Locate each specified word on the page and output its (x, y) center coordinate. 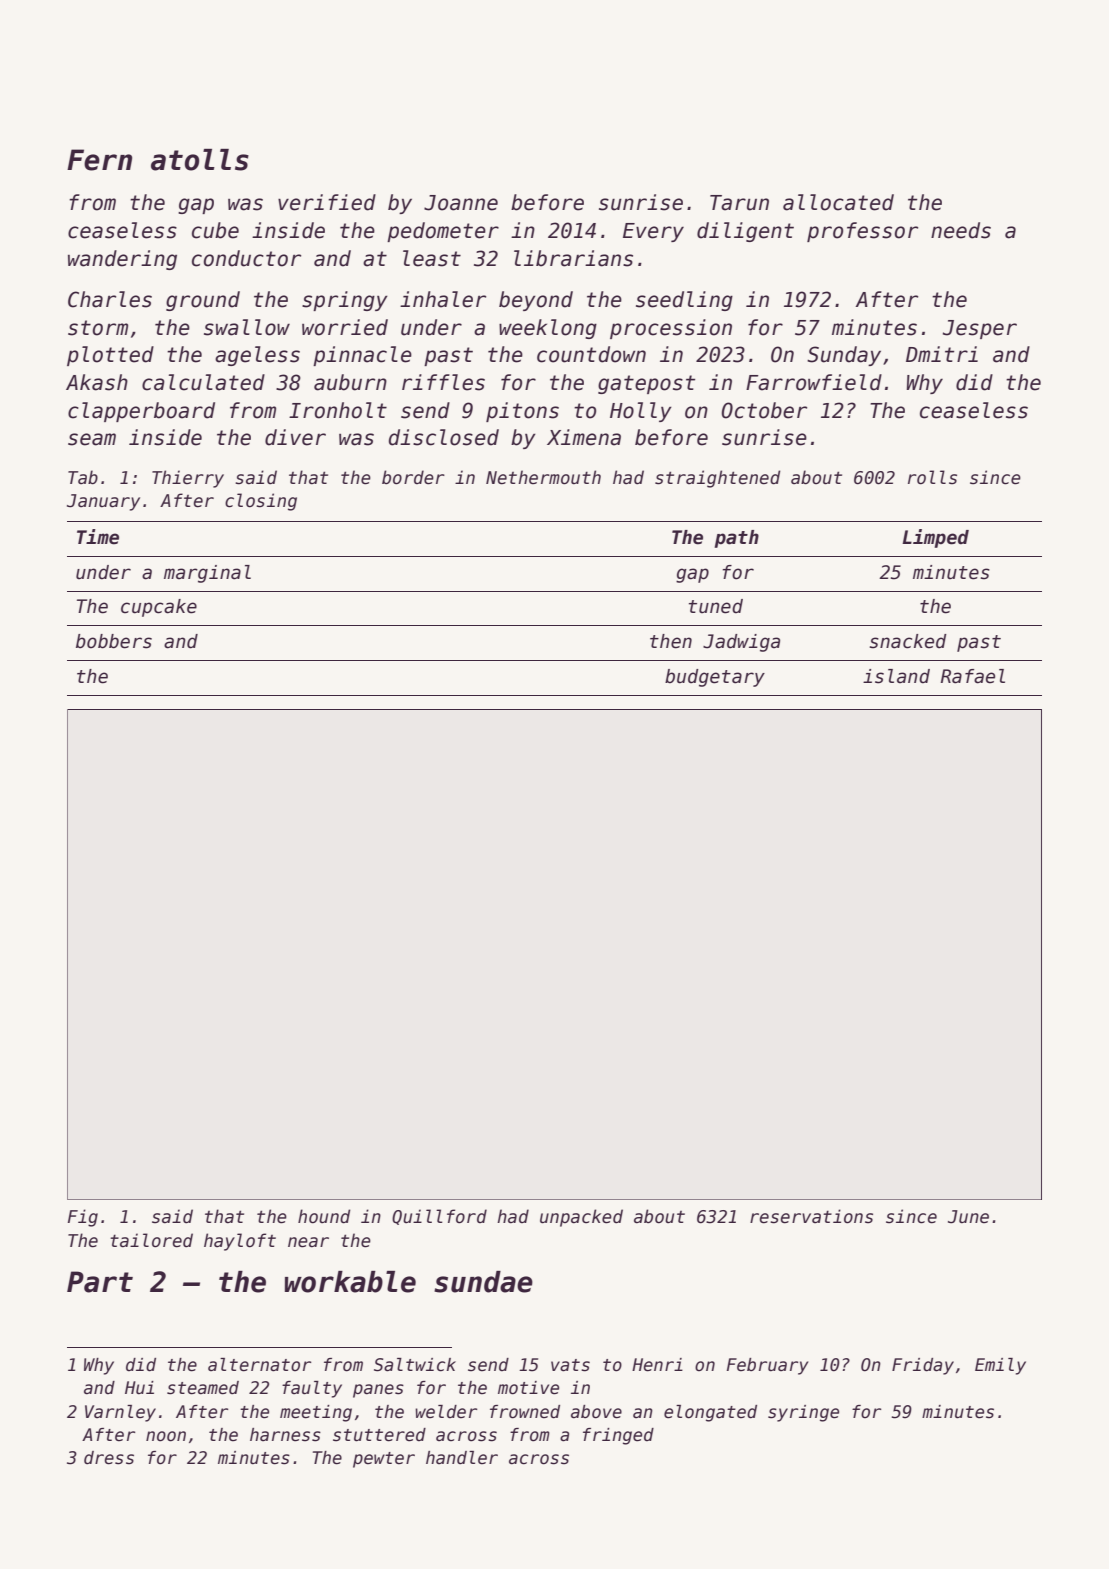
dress (109, 1458)
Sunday (844, 356)
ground (203, 301)
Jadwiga (741, 643)
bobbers (114, 641)
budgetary (715, 678)
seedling (684, 301)
